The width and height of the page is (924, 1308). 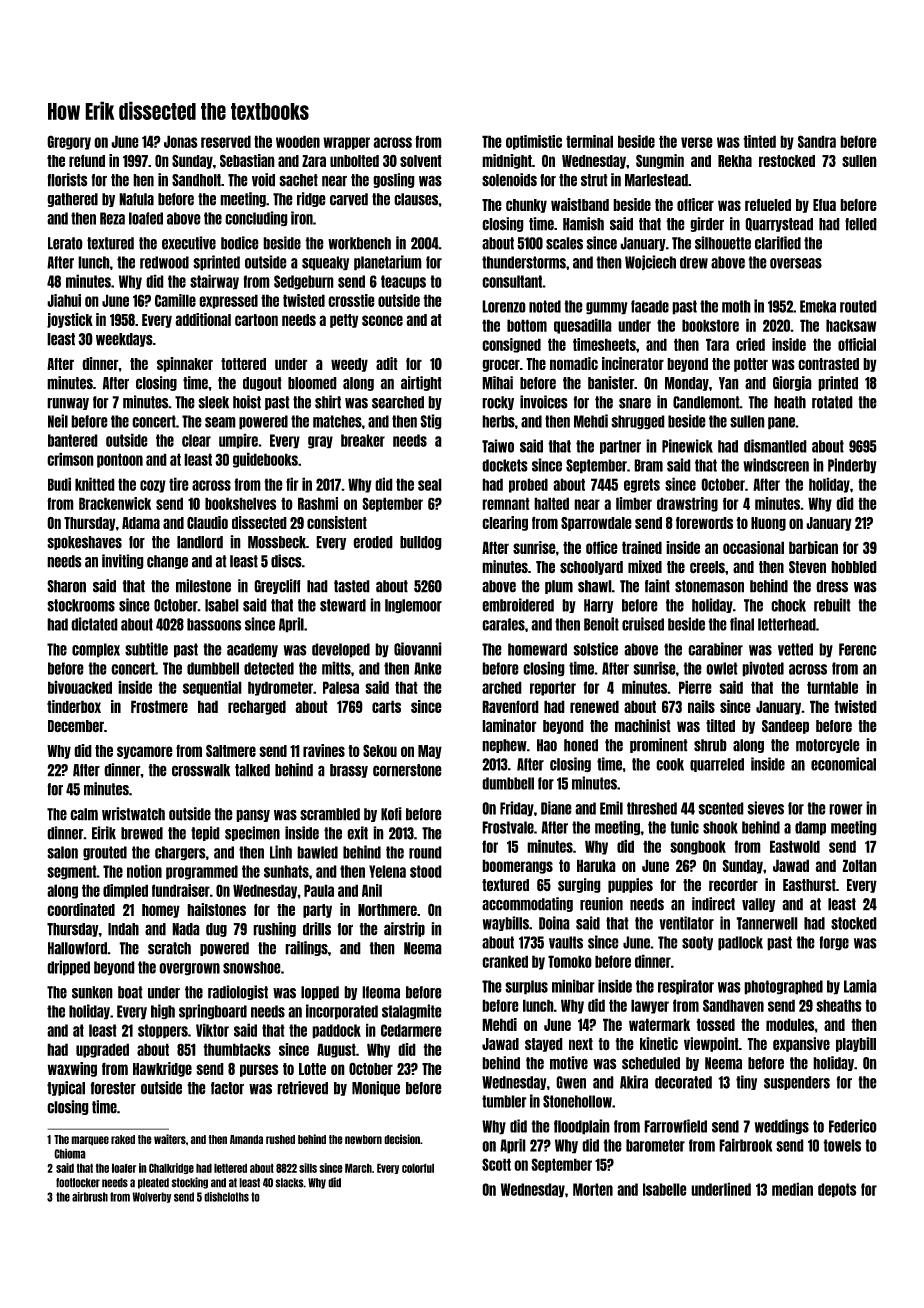 I want to click on Taiwo, so click(x=498, y=446).
